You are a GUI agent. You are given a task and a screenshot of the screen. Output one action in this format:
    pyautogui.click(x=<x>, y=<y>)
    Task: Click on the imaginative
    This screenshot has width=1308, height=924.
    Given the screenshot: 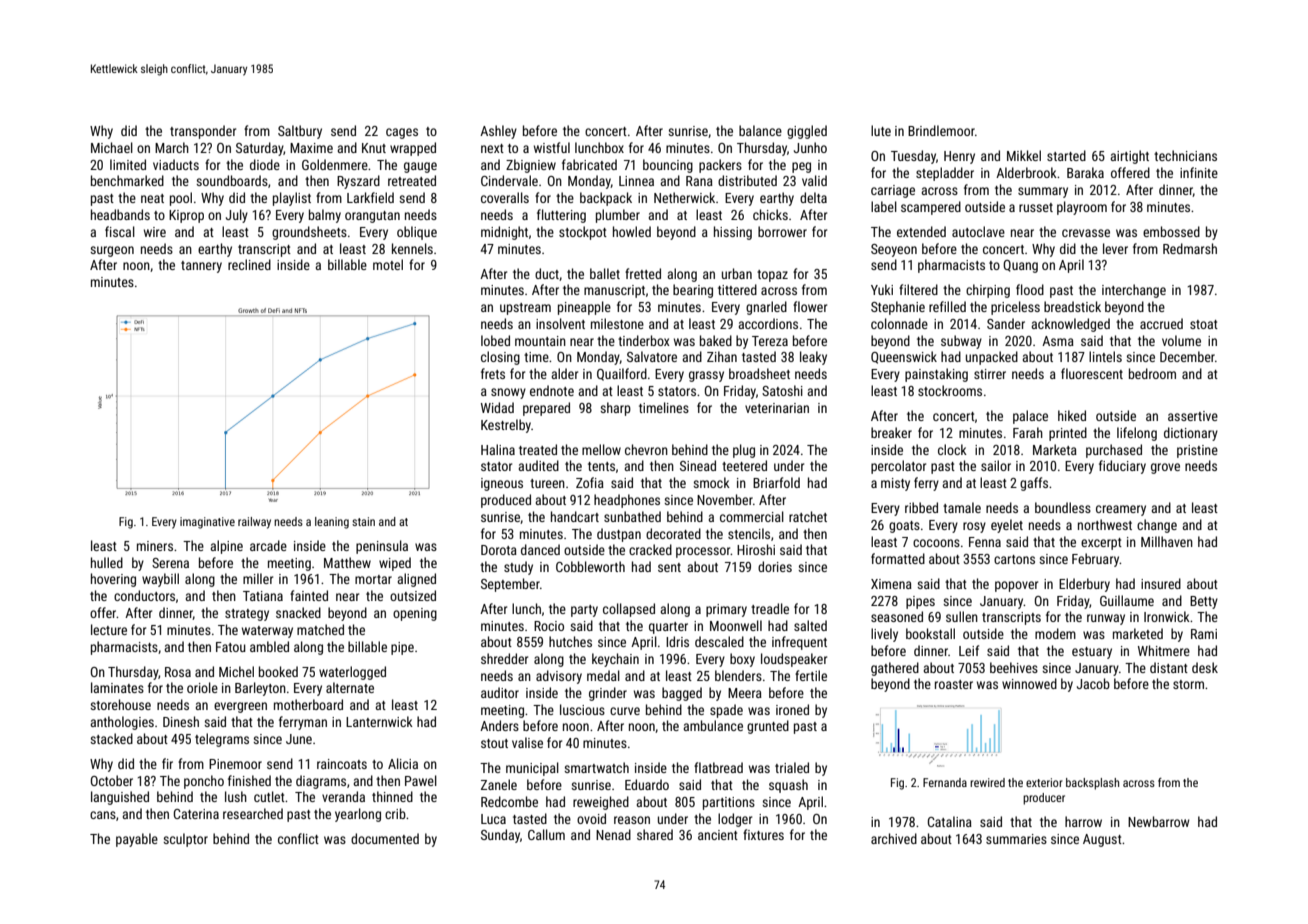 What is the action you would take?
    pyautogui.click(x=207, y=523)
